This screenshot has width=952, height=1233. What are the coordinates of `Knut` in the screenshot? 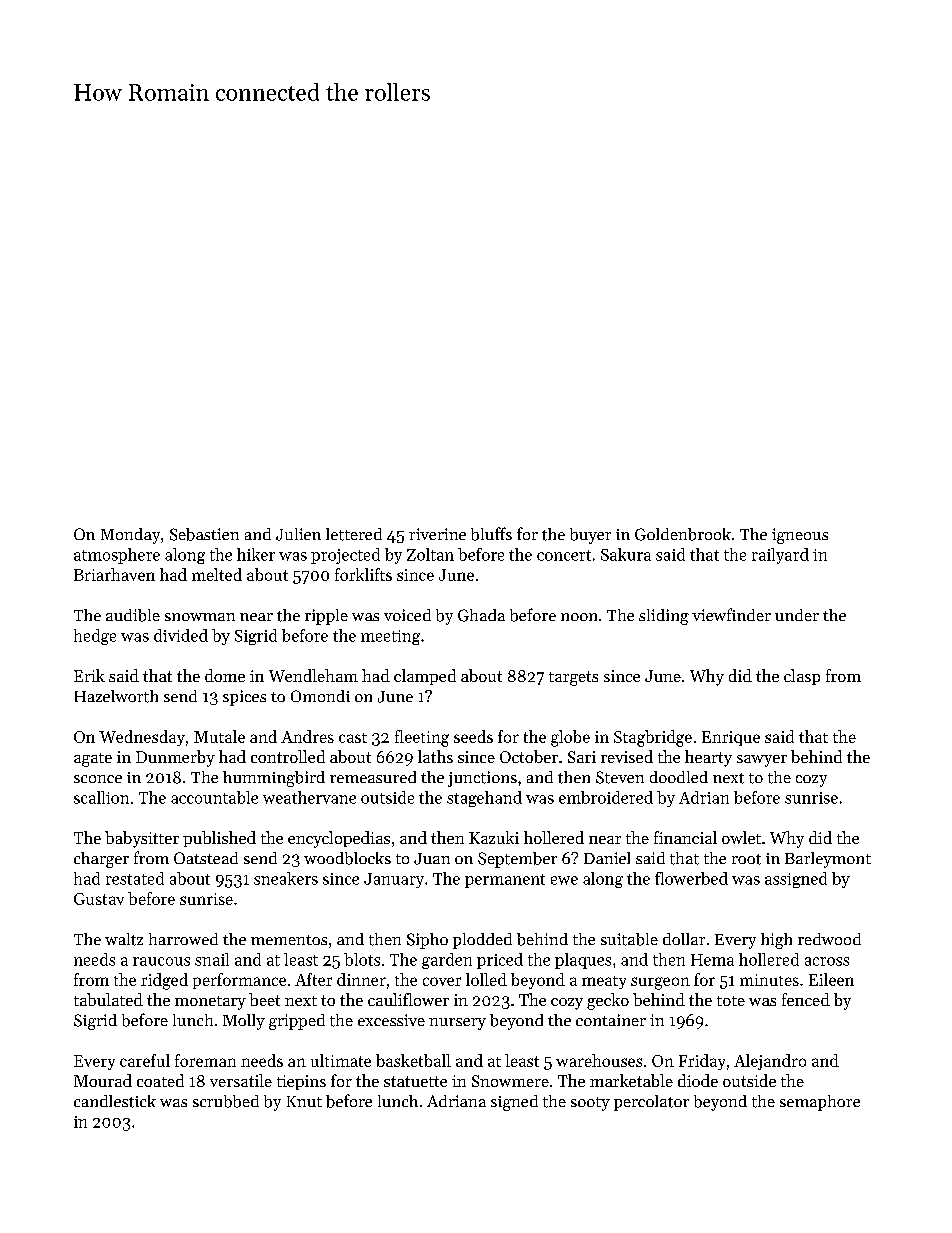 It's located at (304, 1101).
